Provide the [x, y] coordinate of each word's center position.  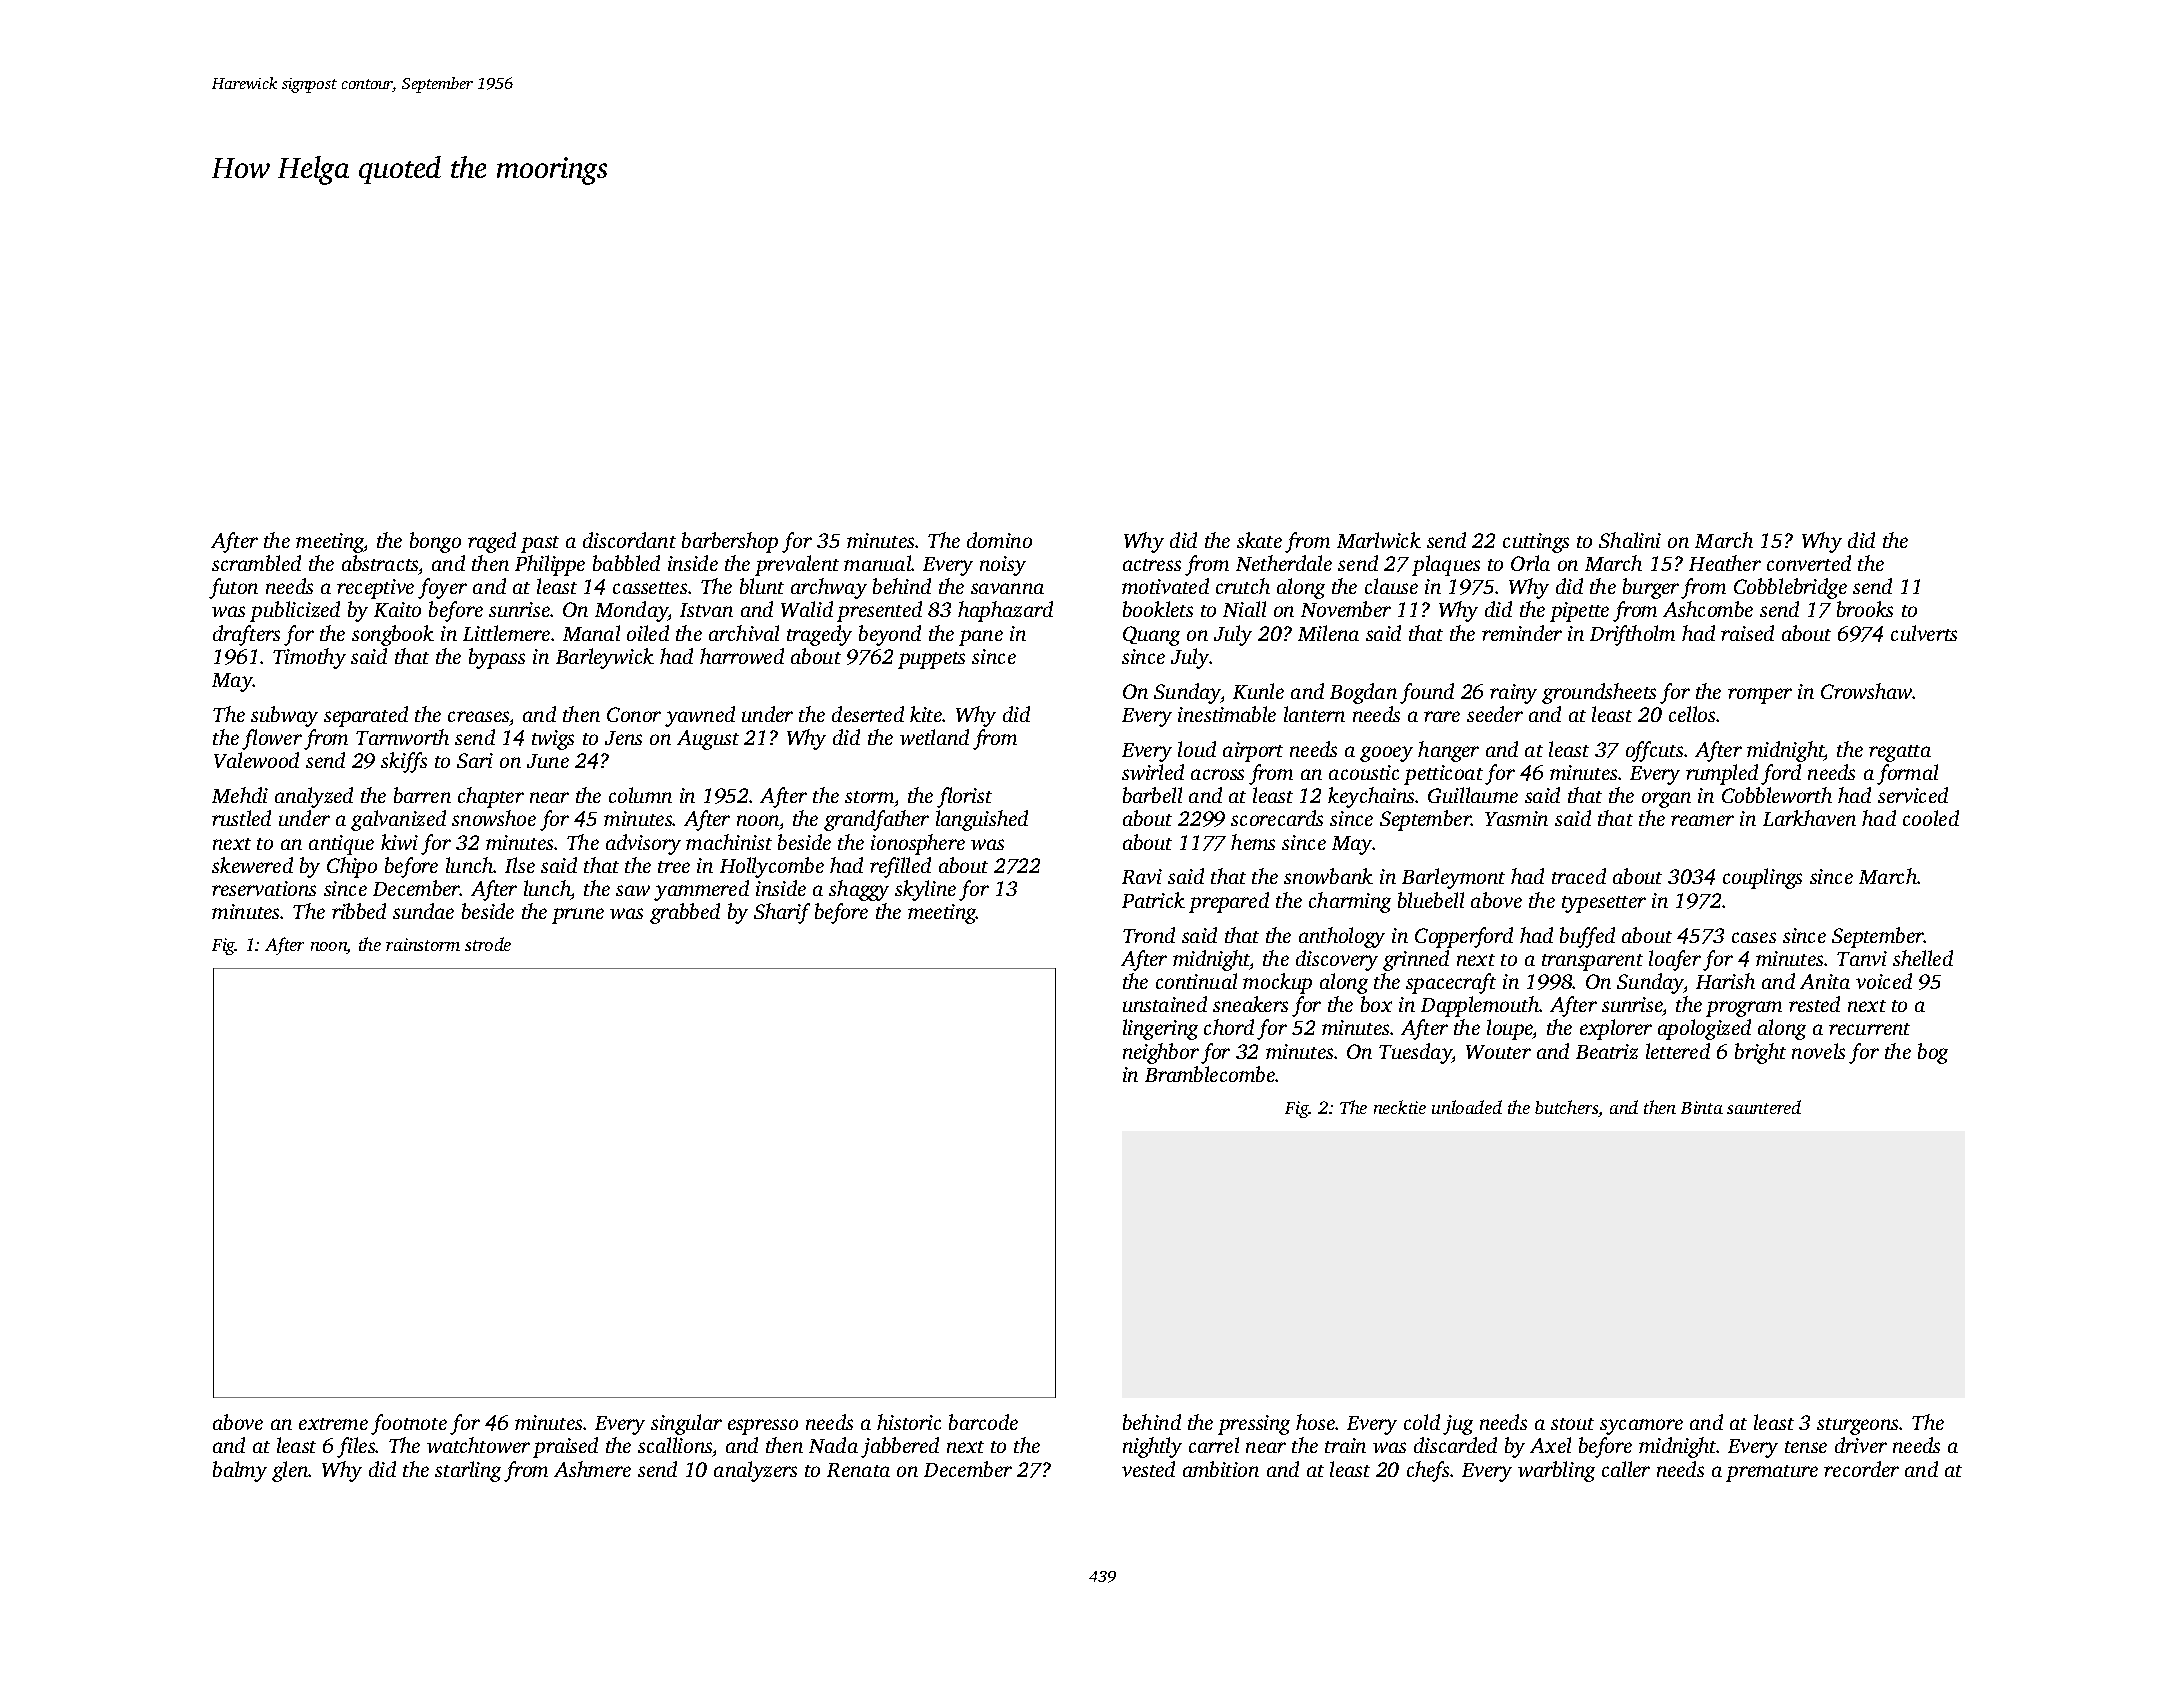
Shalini [1630, 540]
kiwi [399, 842]
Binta [1702, 1107]
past [540, 544]
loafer [1675, 960]
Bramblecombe [1210, 1074]
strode [488, 944]
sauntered [1764, 1107]
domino [999, 540]
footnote [409, 1424]
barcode [983, 1422]
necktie [1400, 1107]
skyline [925, 890]
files [356, 1447]
